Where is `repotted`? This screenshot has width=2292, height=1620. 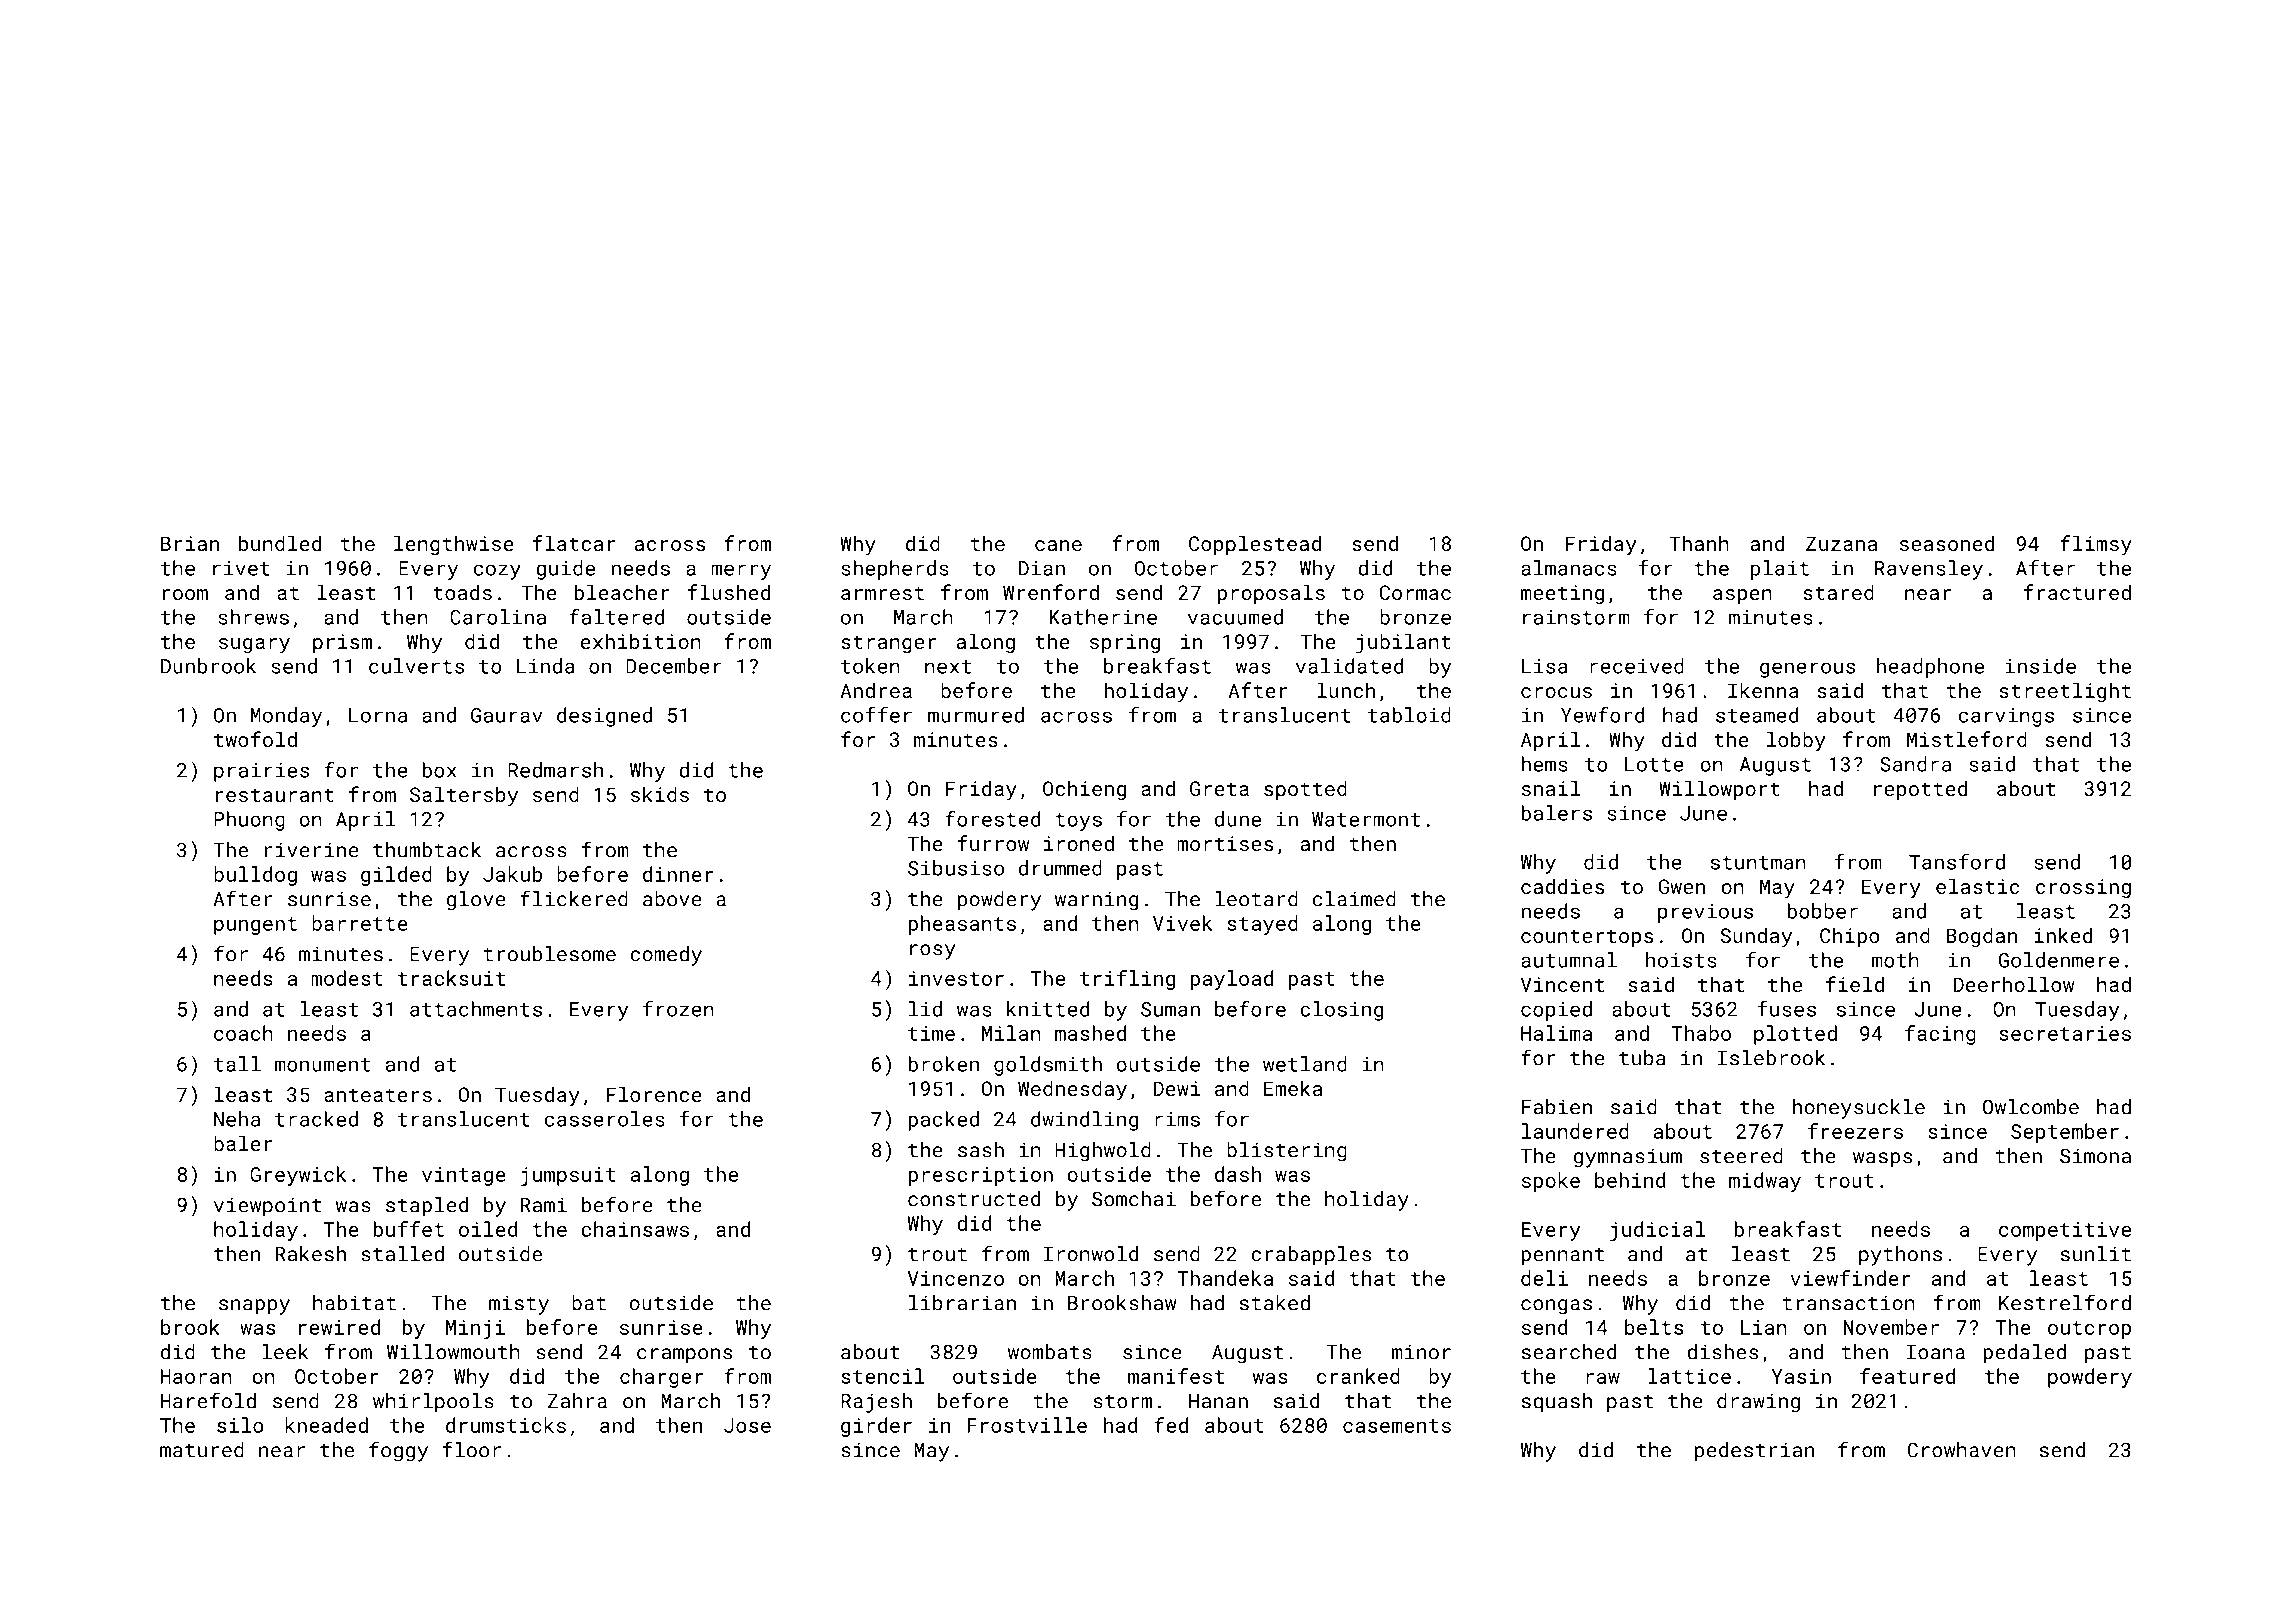
repotted is located at coordinates (1920, 790).
